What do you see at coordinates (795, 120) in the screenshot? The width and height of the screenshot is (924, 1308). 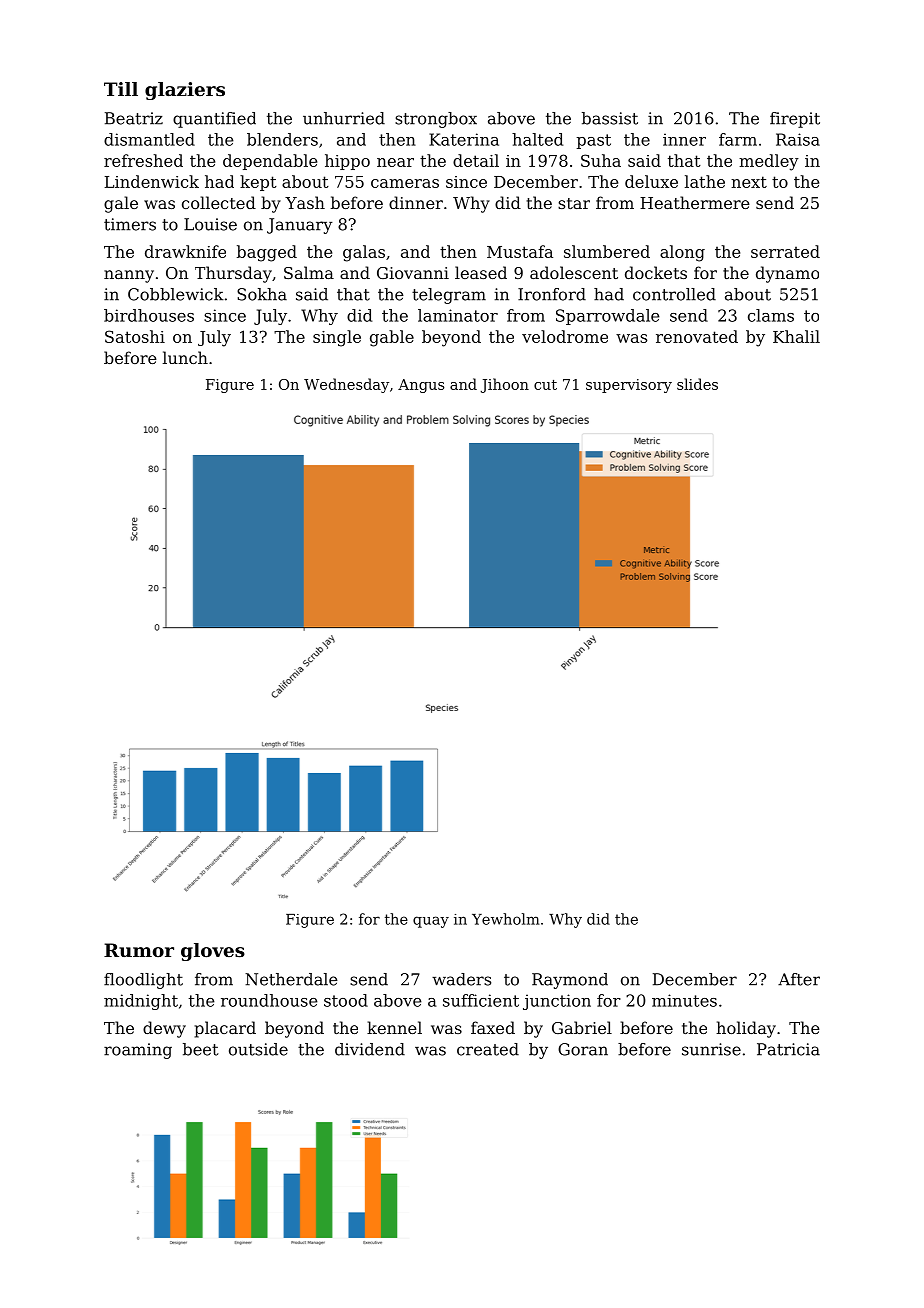 I see `firepit` at bounding box center [795, 120].
